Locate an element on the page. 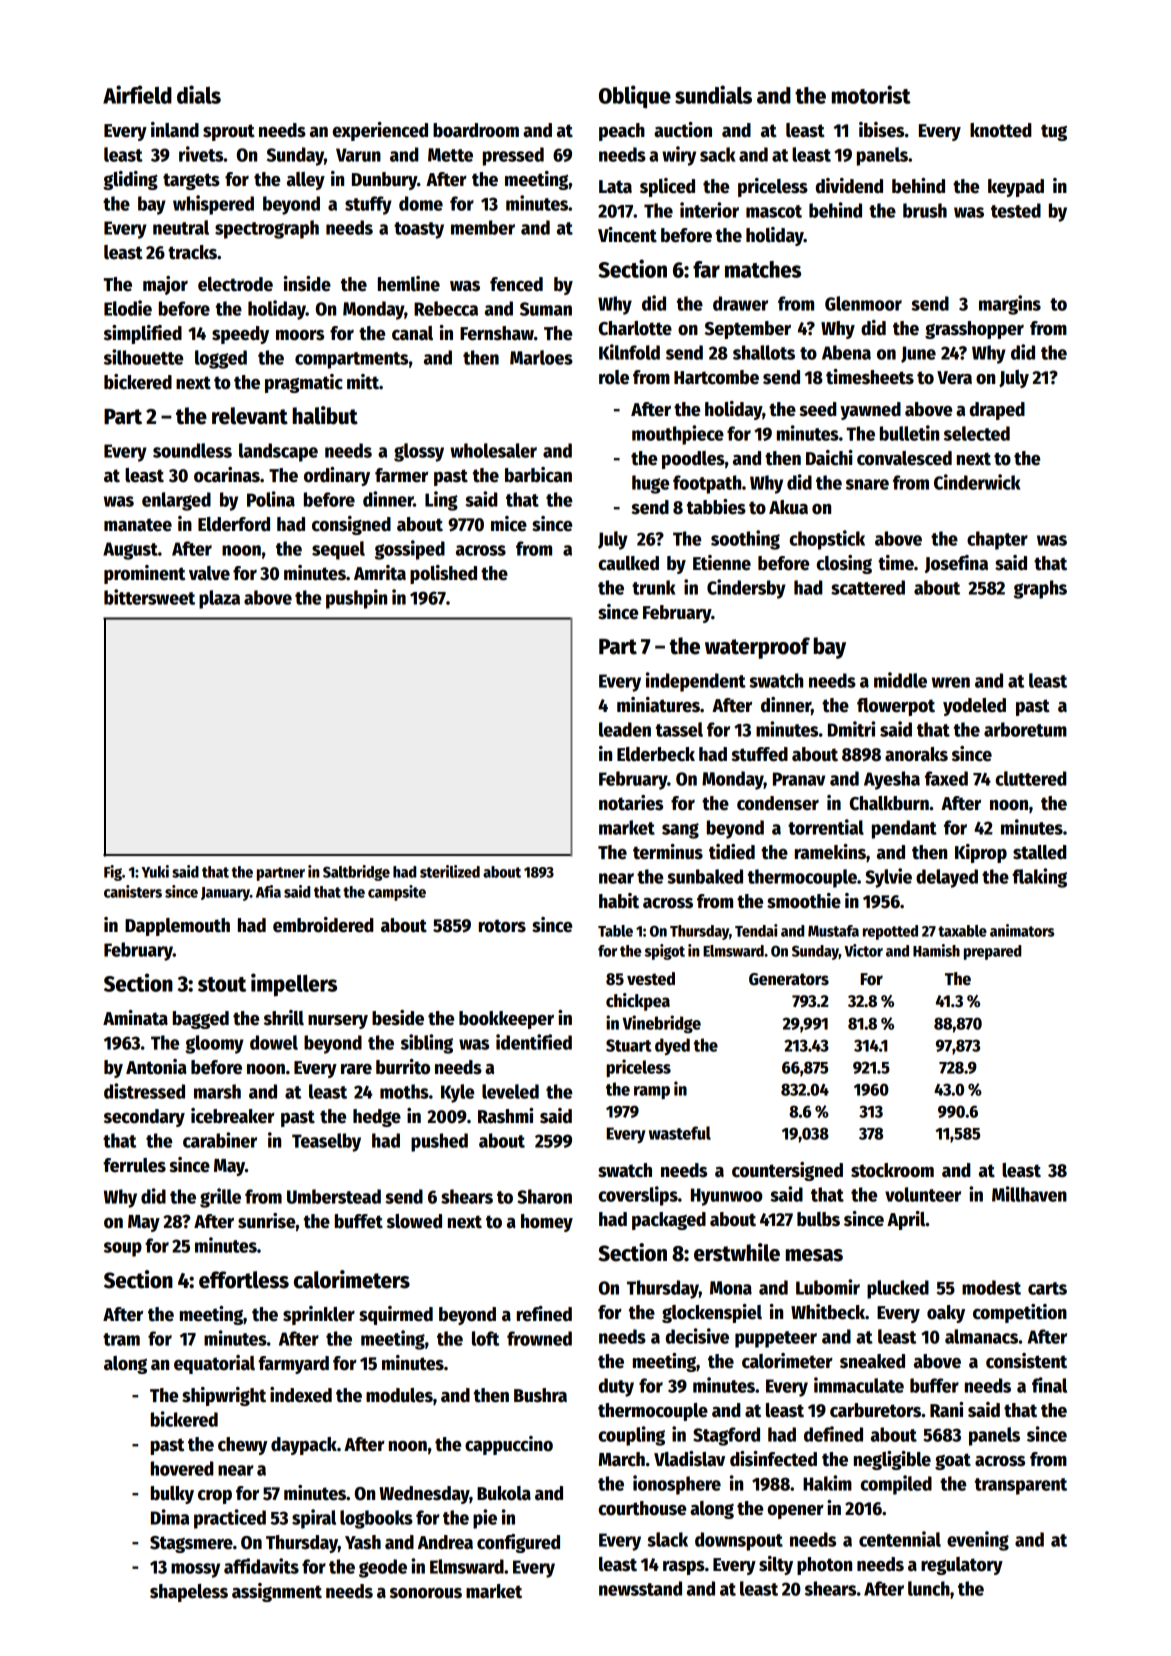  terminus is located at coordinates (668, 852).
